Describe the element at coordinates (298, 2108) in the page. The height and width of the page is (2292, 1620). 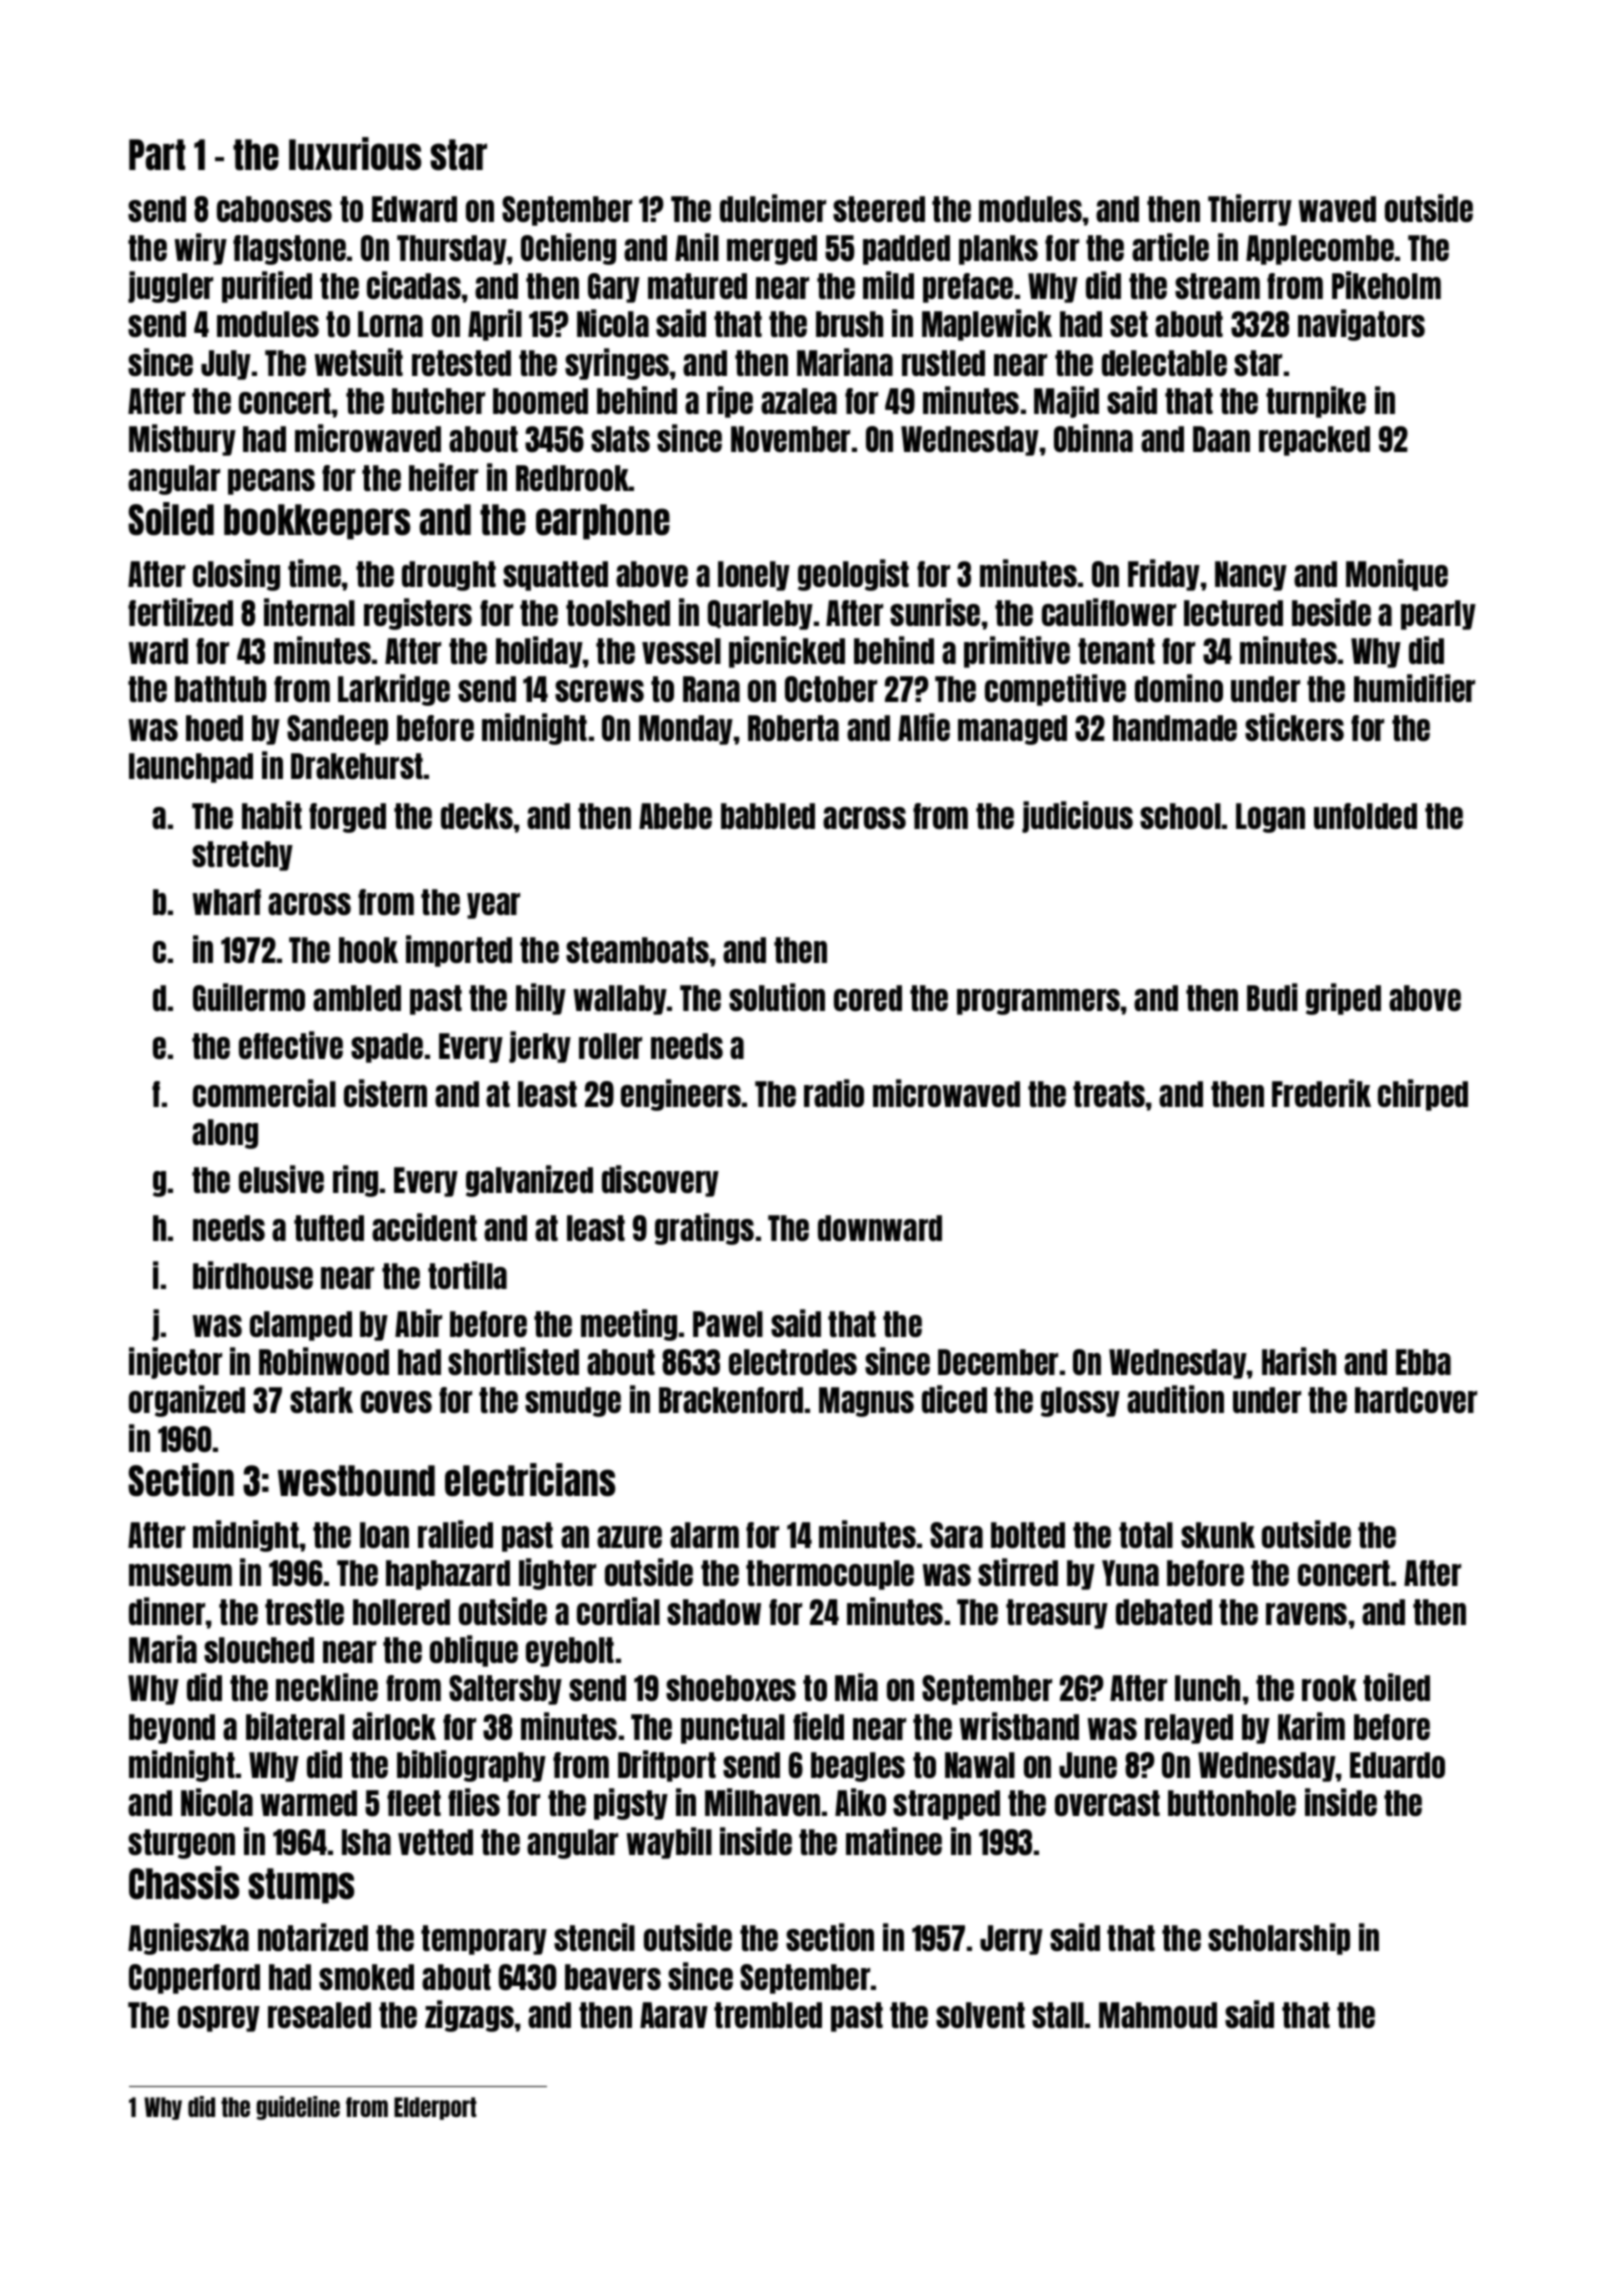
I see `guideline` at that location.
